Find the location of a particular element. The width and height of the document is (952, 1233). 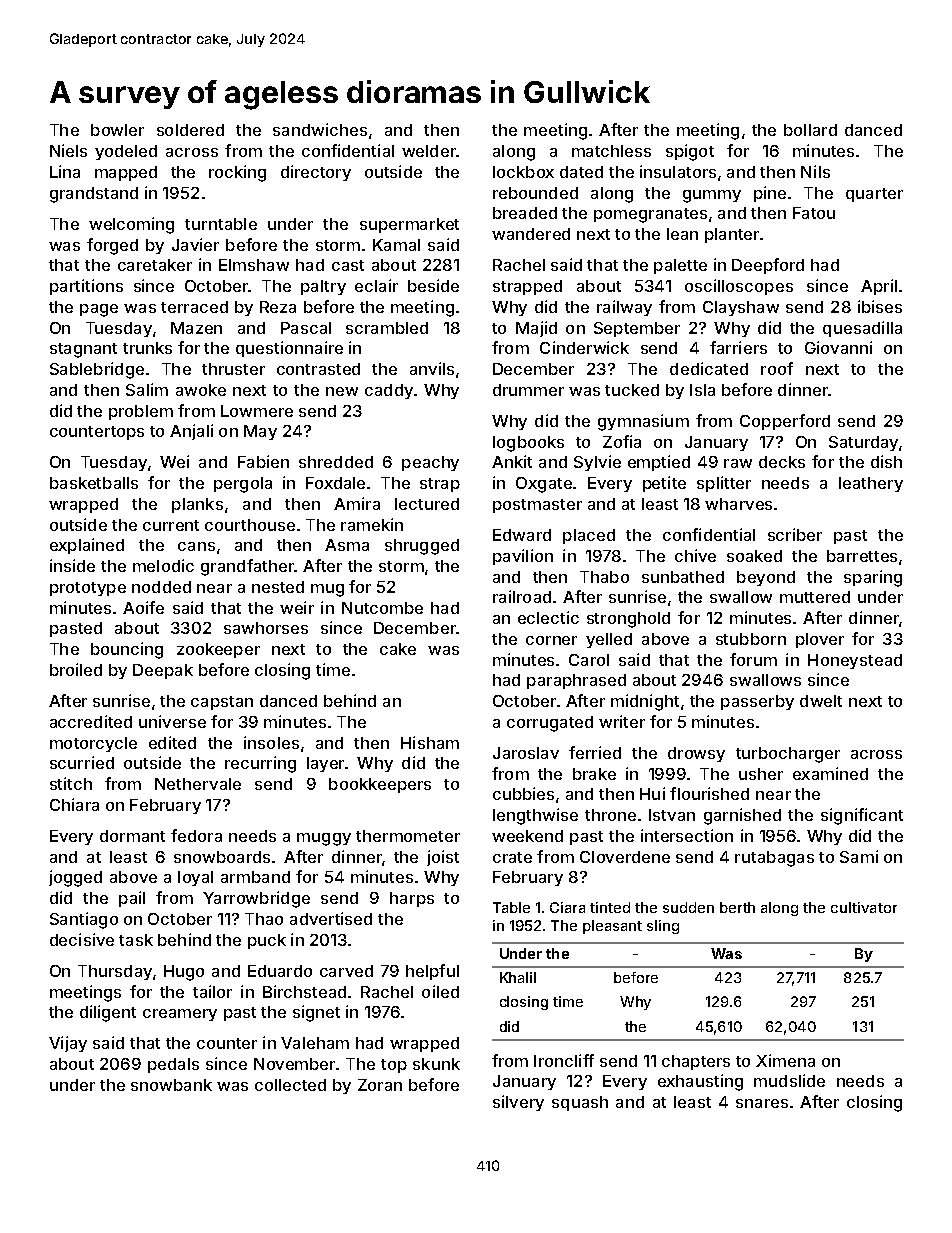

Istvan is located at coordinates (672, 815).
